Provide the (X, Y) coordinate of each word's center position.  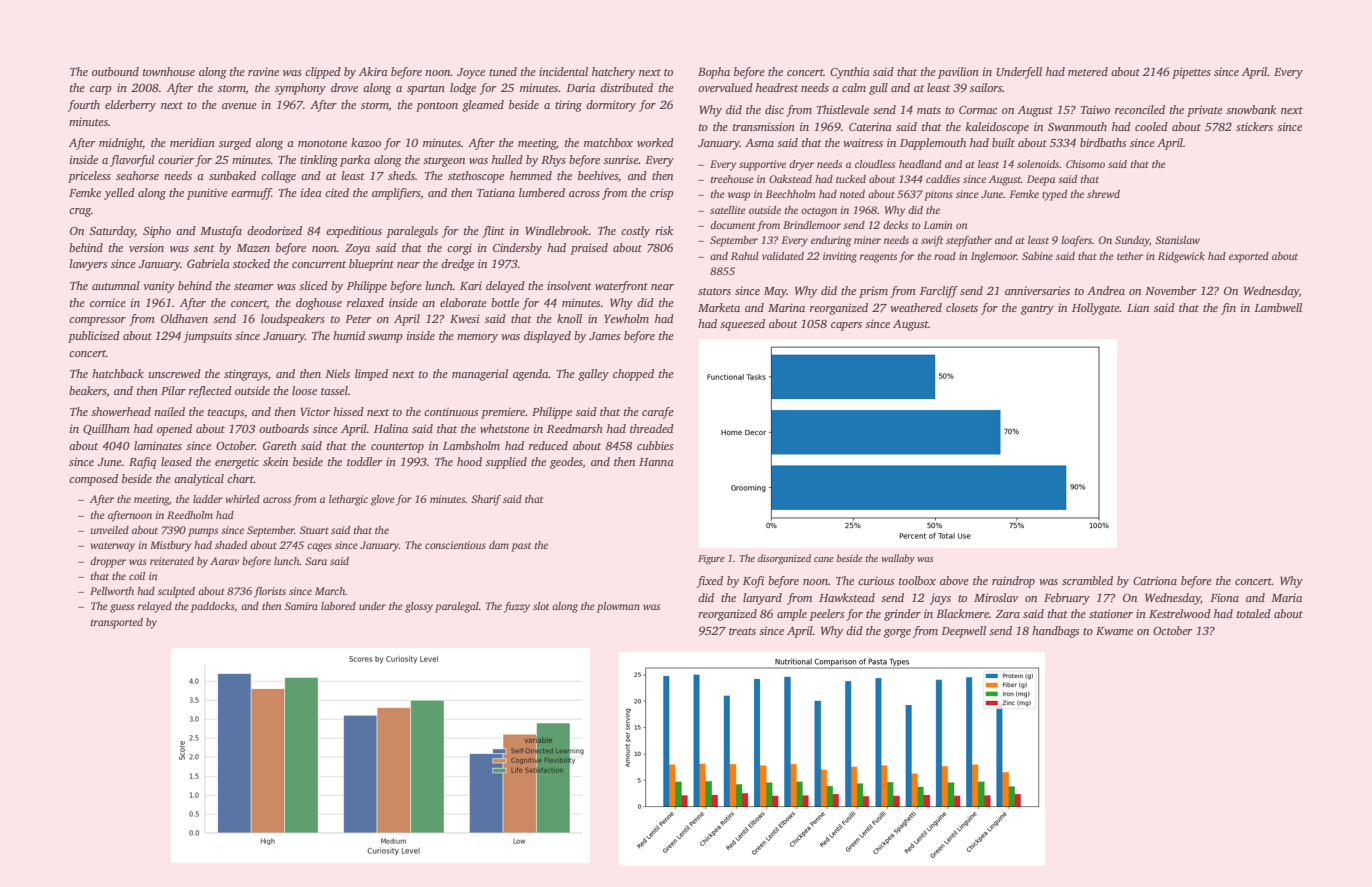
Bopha (714, 73)
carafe (658, 413)
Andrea (1106, 290)
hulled (507, 159)
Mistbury (170, 546)
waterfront (621, 287)
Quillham (106, 429)
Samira (301, 606)
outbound (115, 71)
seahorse (137, 175)
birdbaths (1103, 142)
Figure (711, 560)
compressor (97, 321)
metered (1088, 71)
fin (1228, 309)
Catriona (1155, 580)
